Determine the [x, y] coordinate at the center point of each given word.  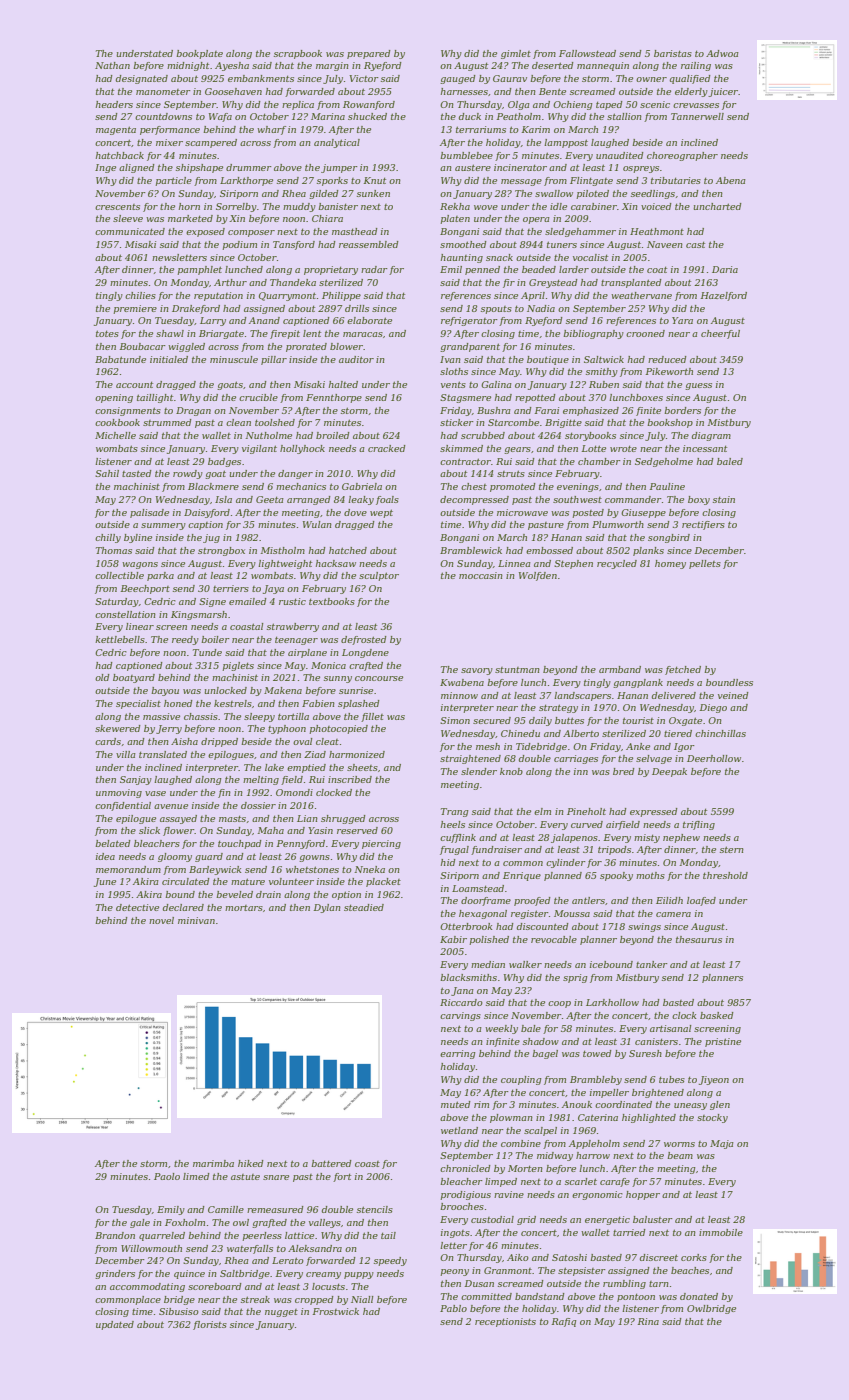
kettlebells [120, 639]
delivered [674, 695]
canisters [656, 1041]
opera [536, 220]
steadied [364, 907]
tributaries [676, 180]
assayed [178, 819]
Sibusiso [179, 1311]
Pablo [453, 1308]
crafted [366, 666]
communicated [130, 231]
